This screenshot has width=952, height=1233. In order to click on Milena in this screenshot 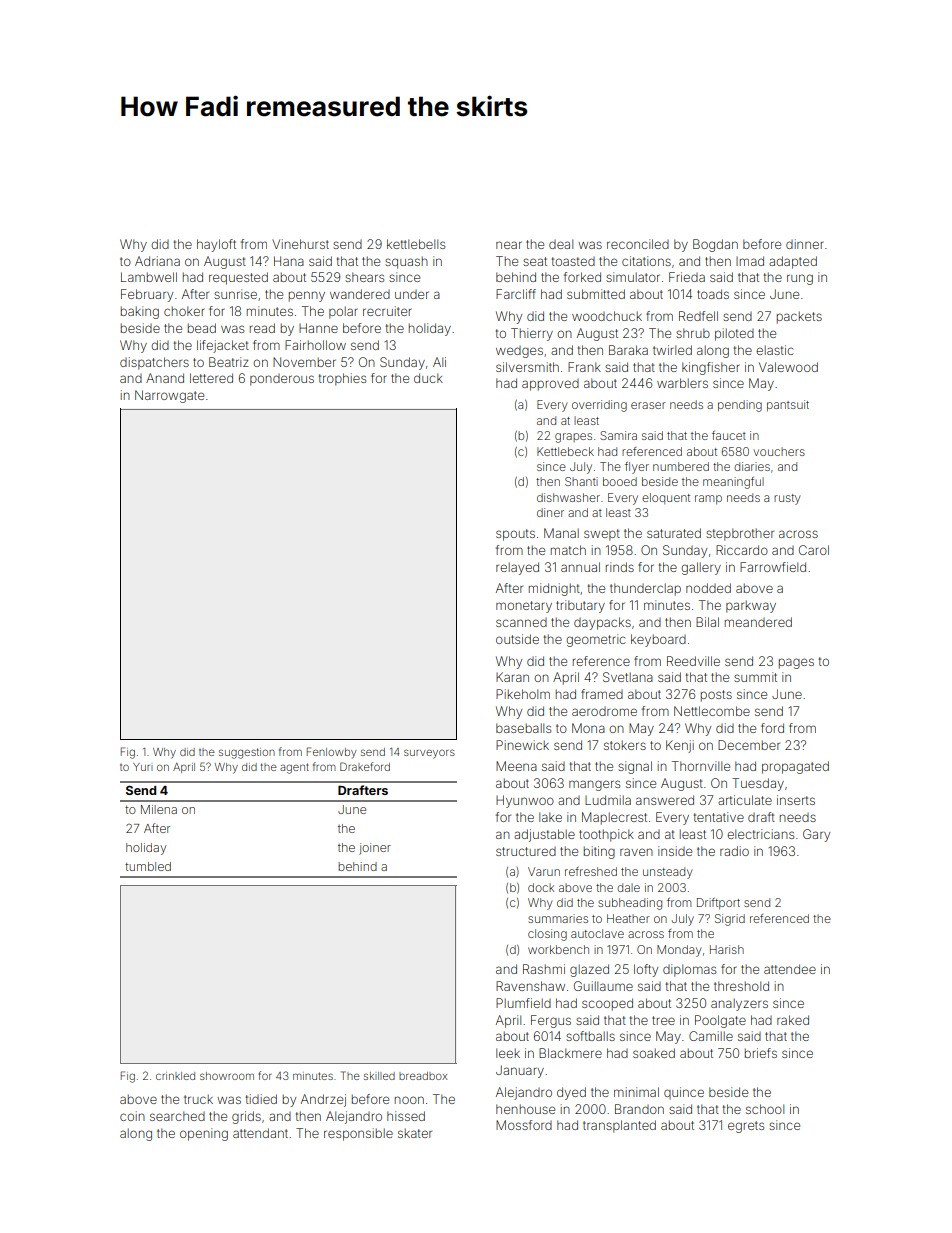, I will do `click(159, 809)`.
